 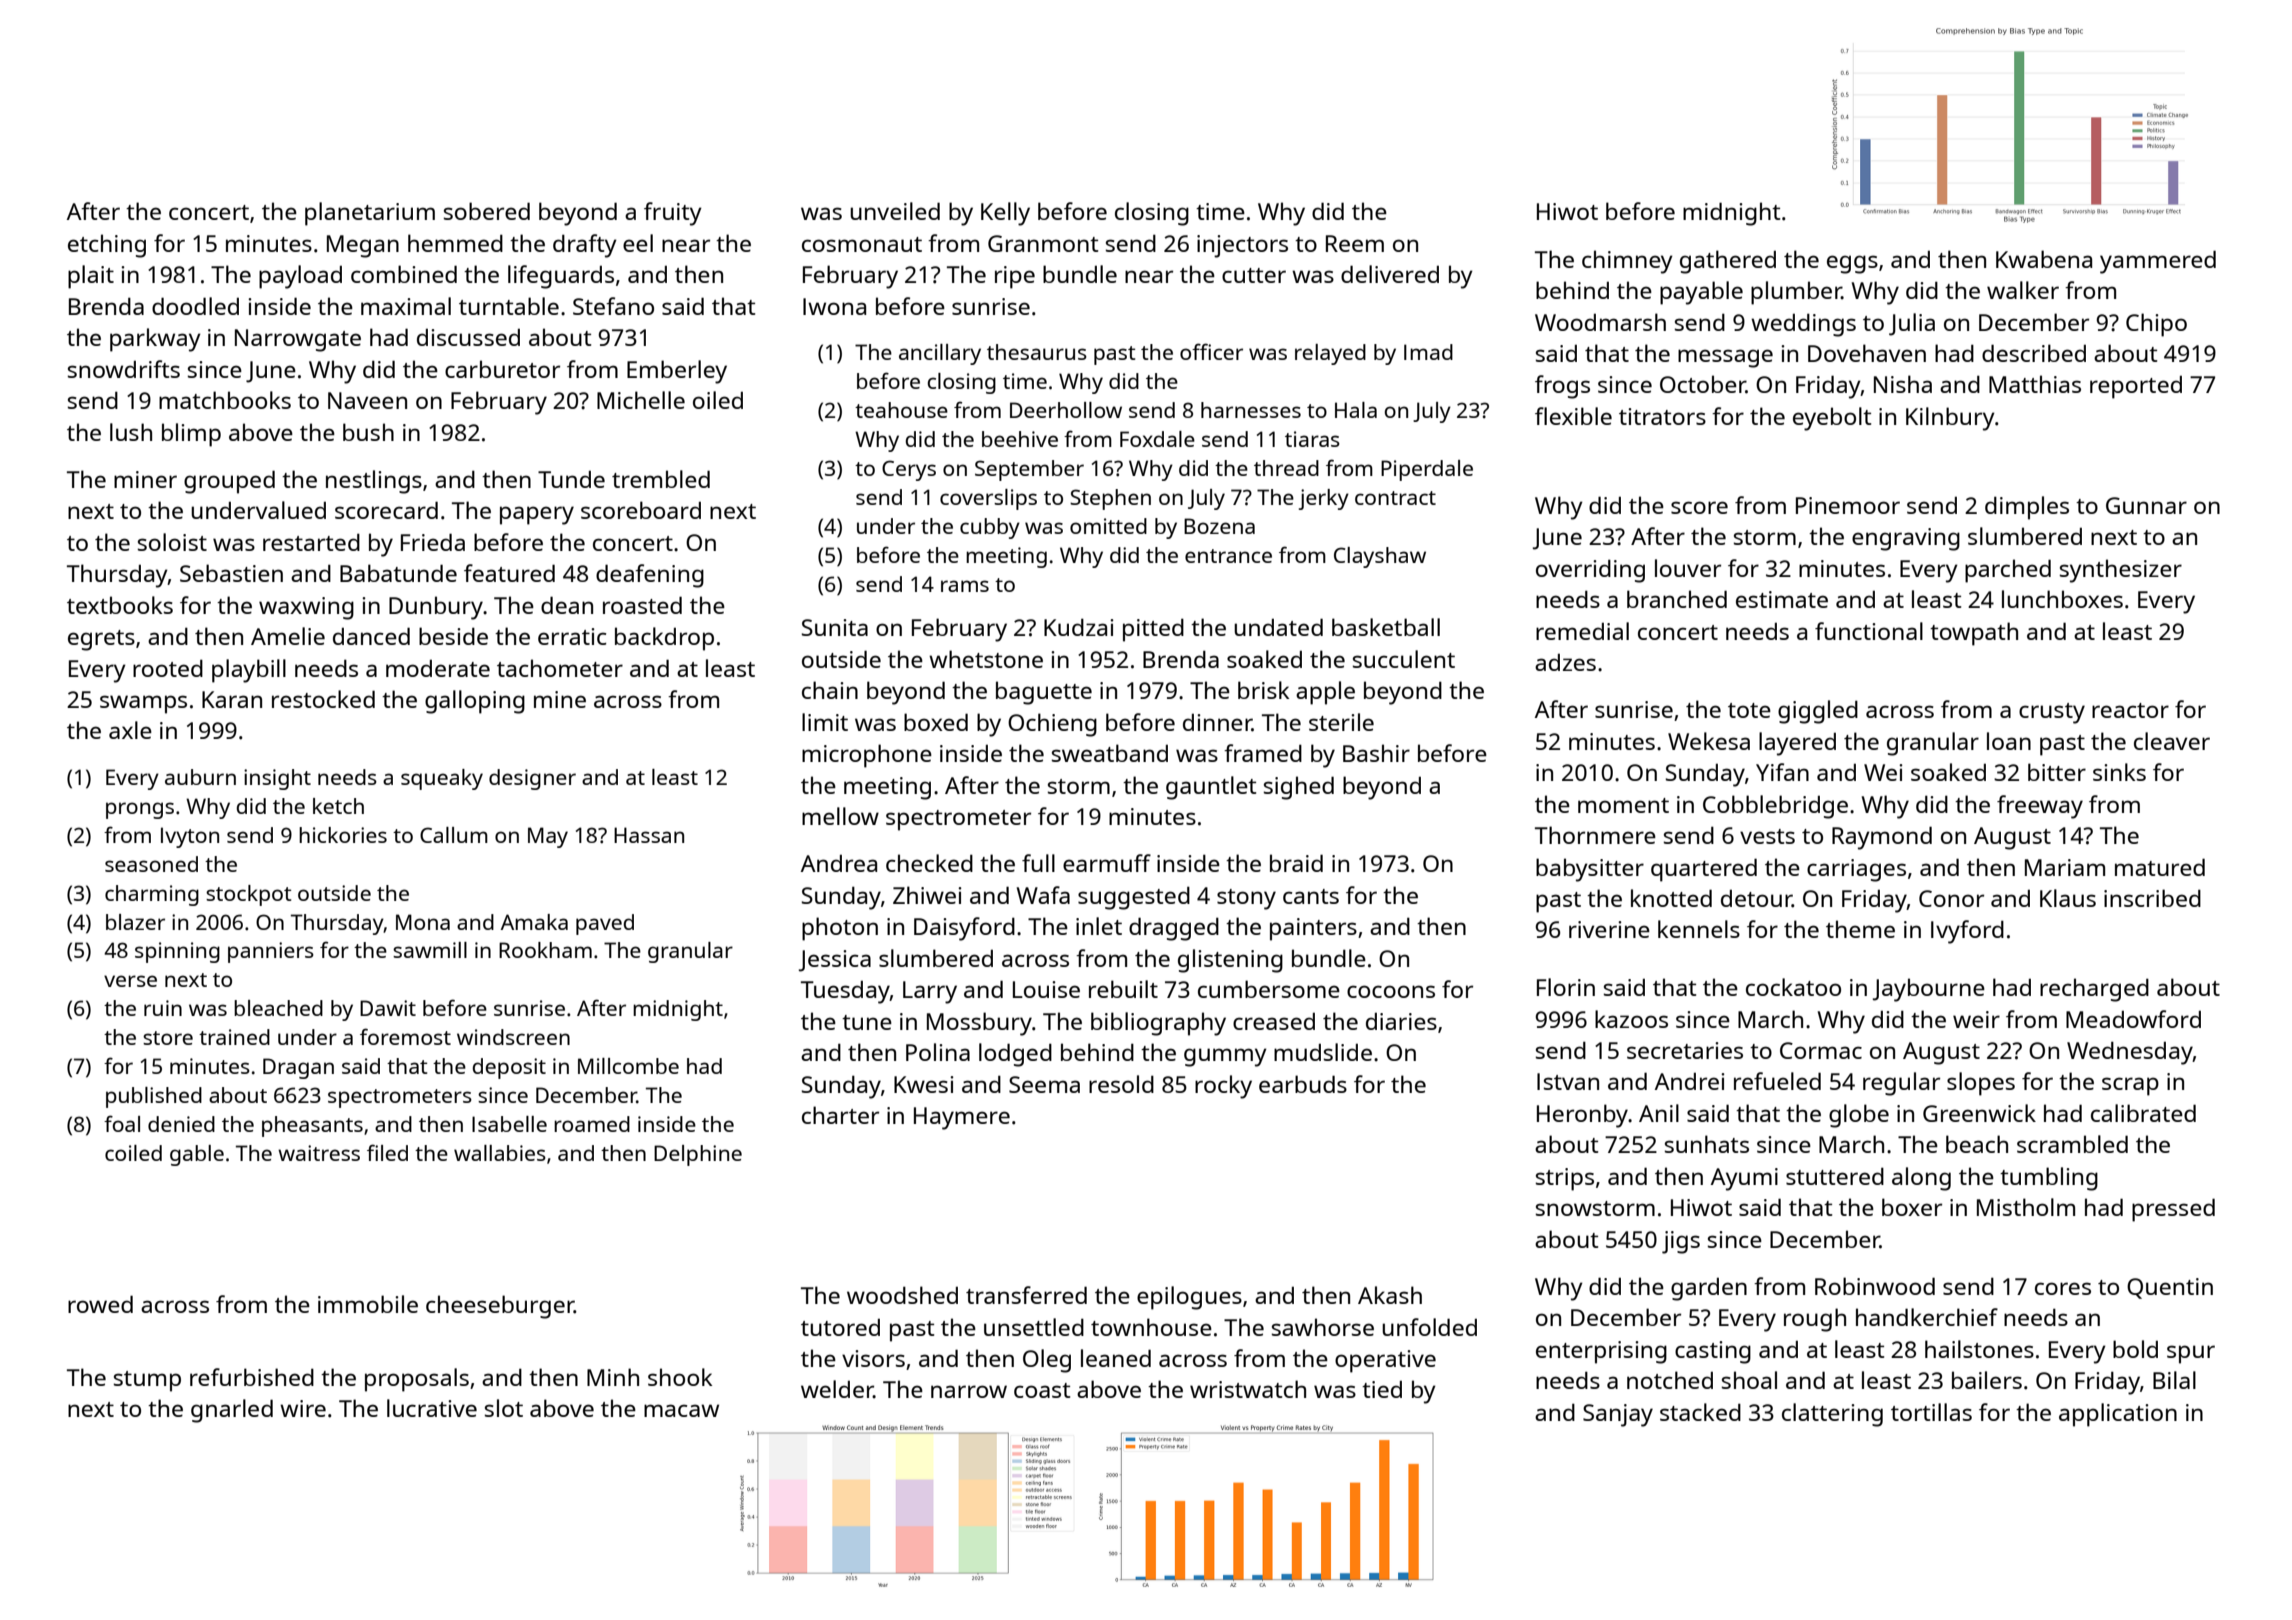 What do you see at coordinates (2173, 1210) in the page?
I see `pressed` at bounding box center [2173, 1210].
